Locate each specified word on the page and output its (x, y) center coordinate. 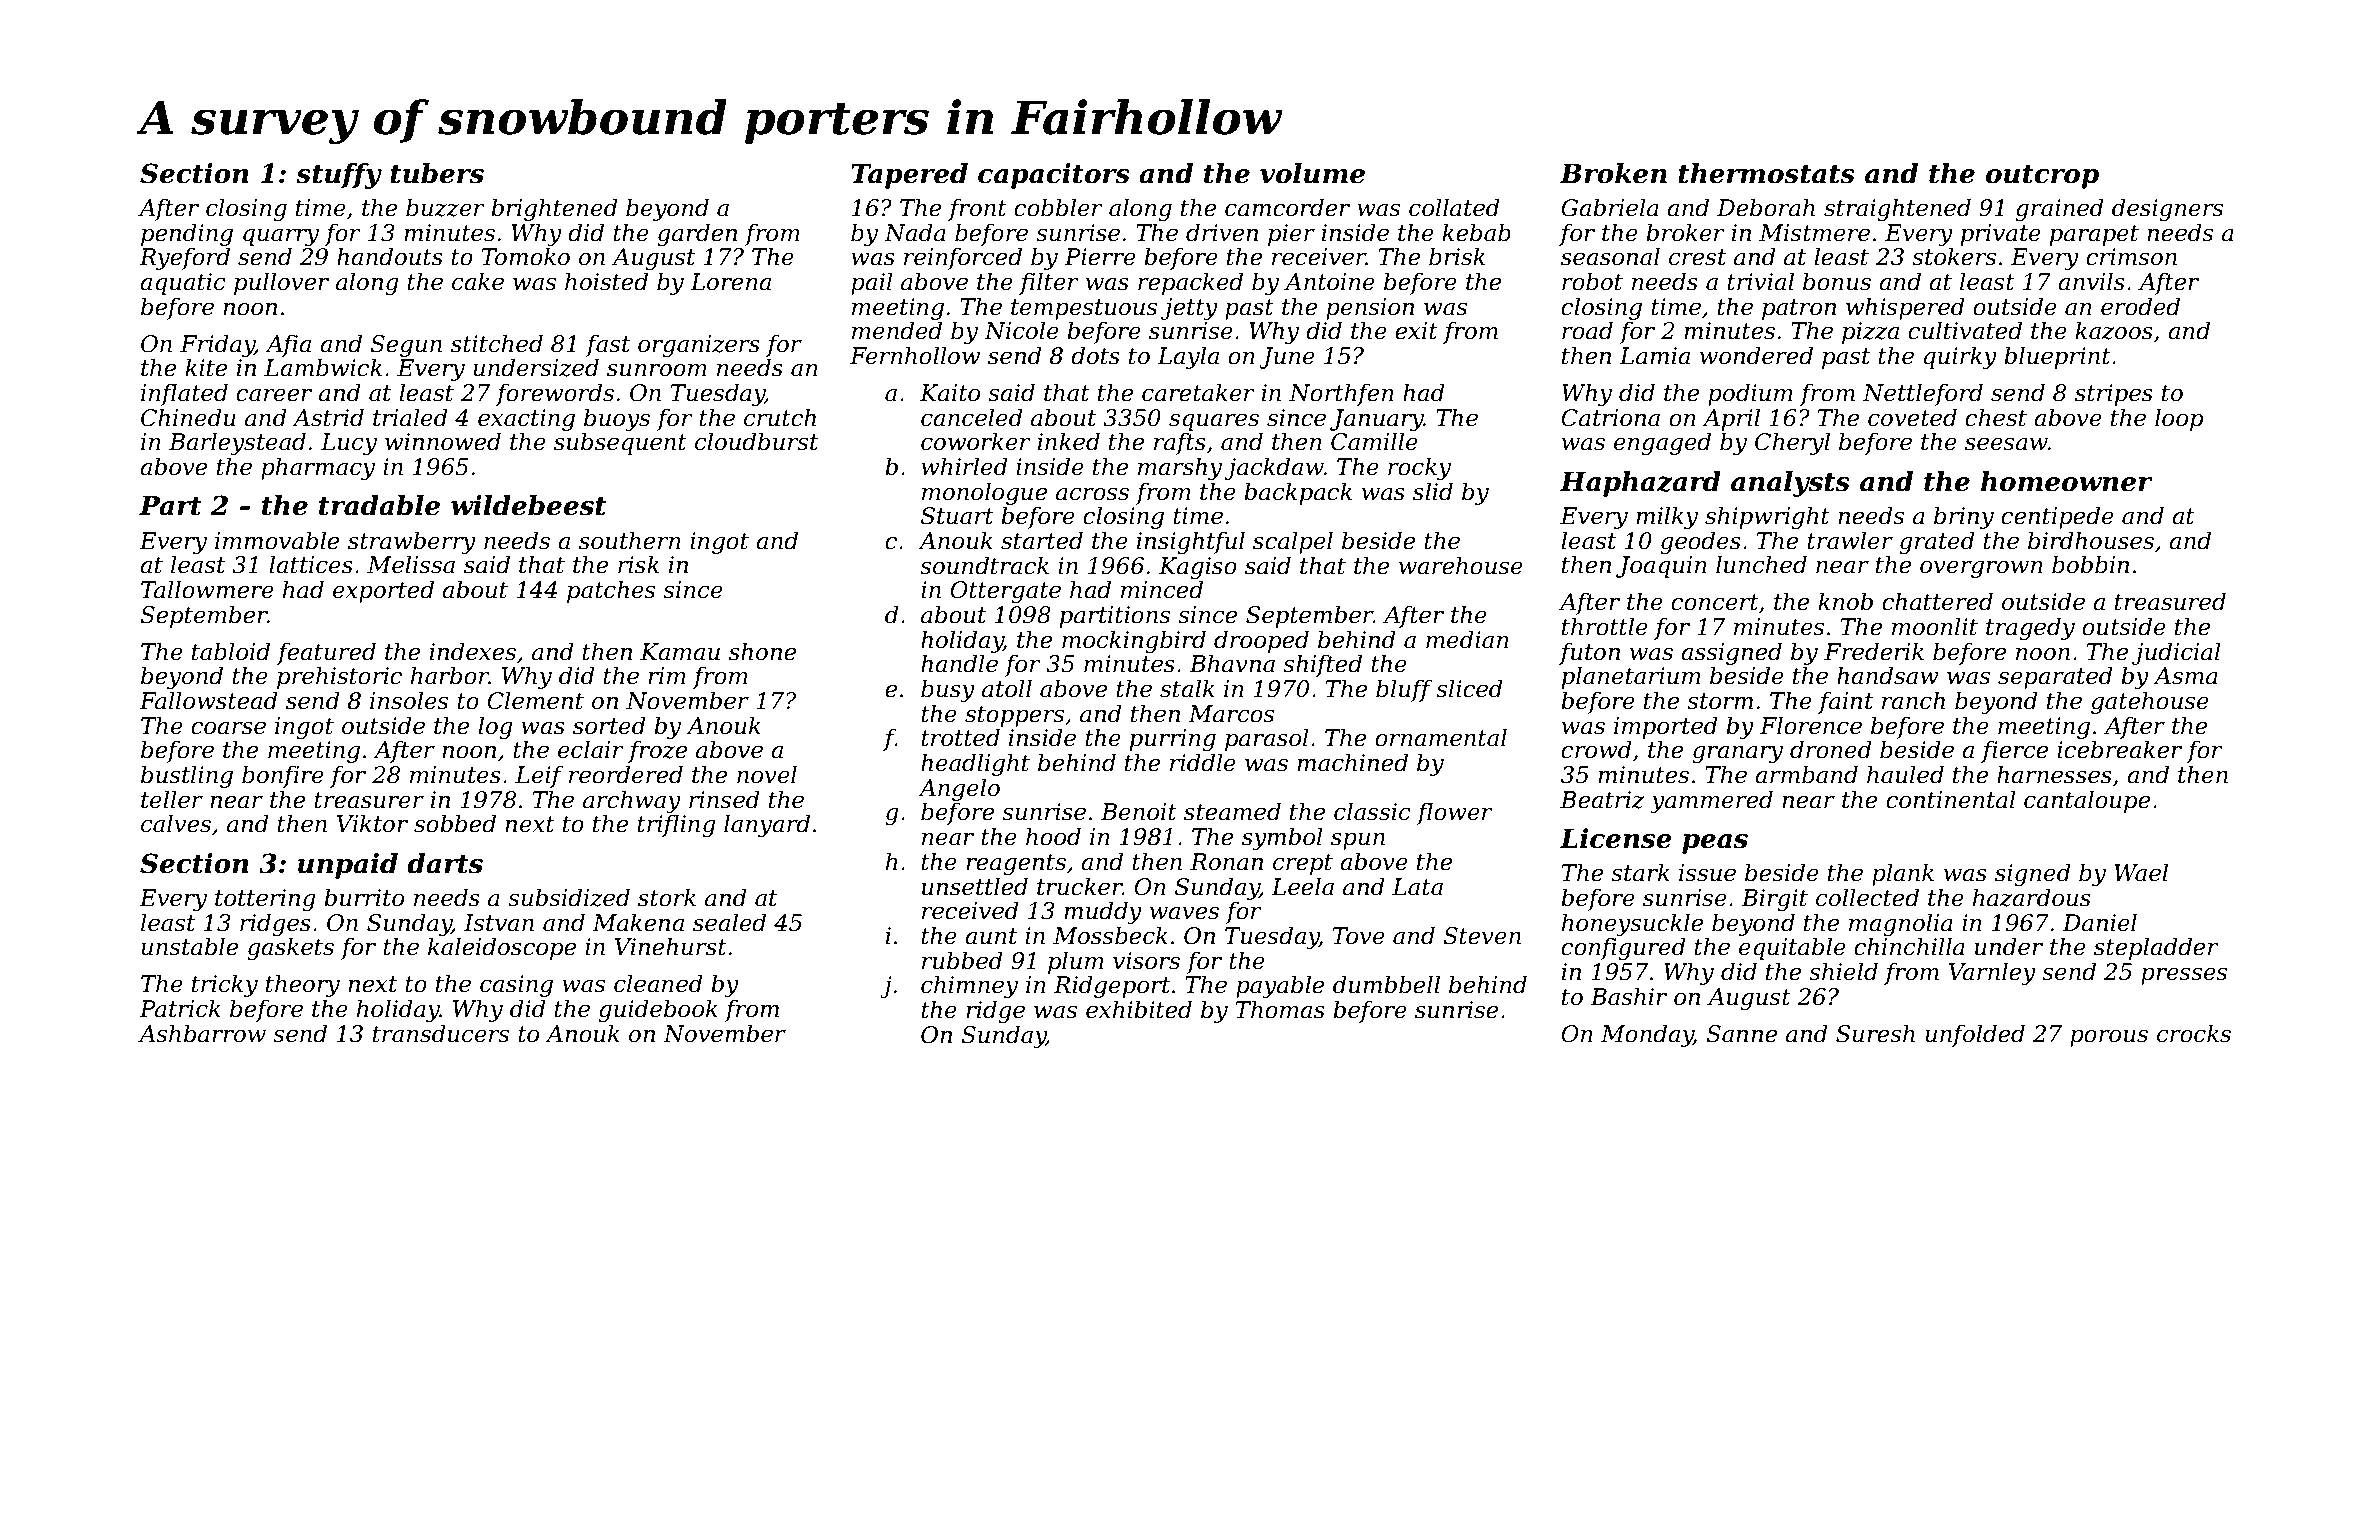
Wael (2141, 872)
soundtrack (984, 565)
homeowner (2067, 481)
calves (176, 823)
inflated (184, 394)
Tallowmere (207, 589)
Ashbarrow (202, 1033)
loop (2179, 419)
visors (1146, 961)
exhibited (1139, 1009)
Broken (1613, 173)
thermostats (1766, 173)
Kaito (950, 393)
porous (2109, 1038)
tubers (437, 173)
